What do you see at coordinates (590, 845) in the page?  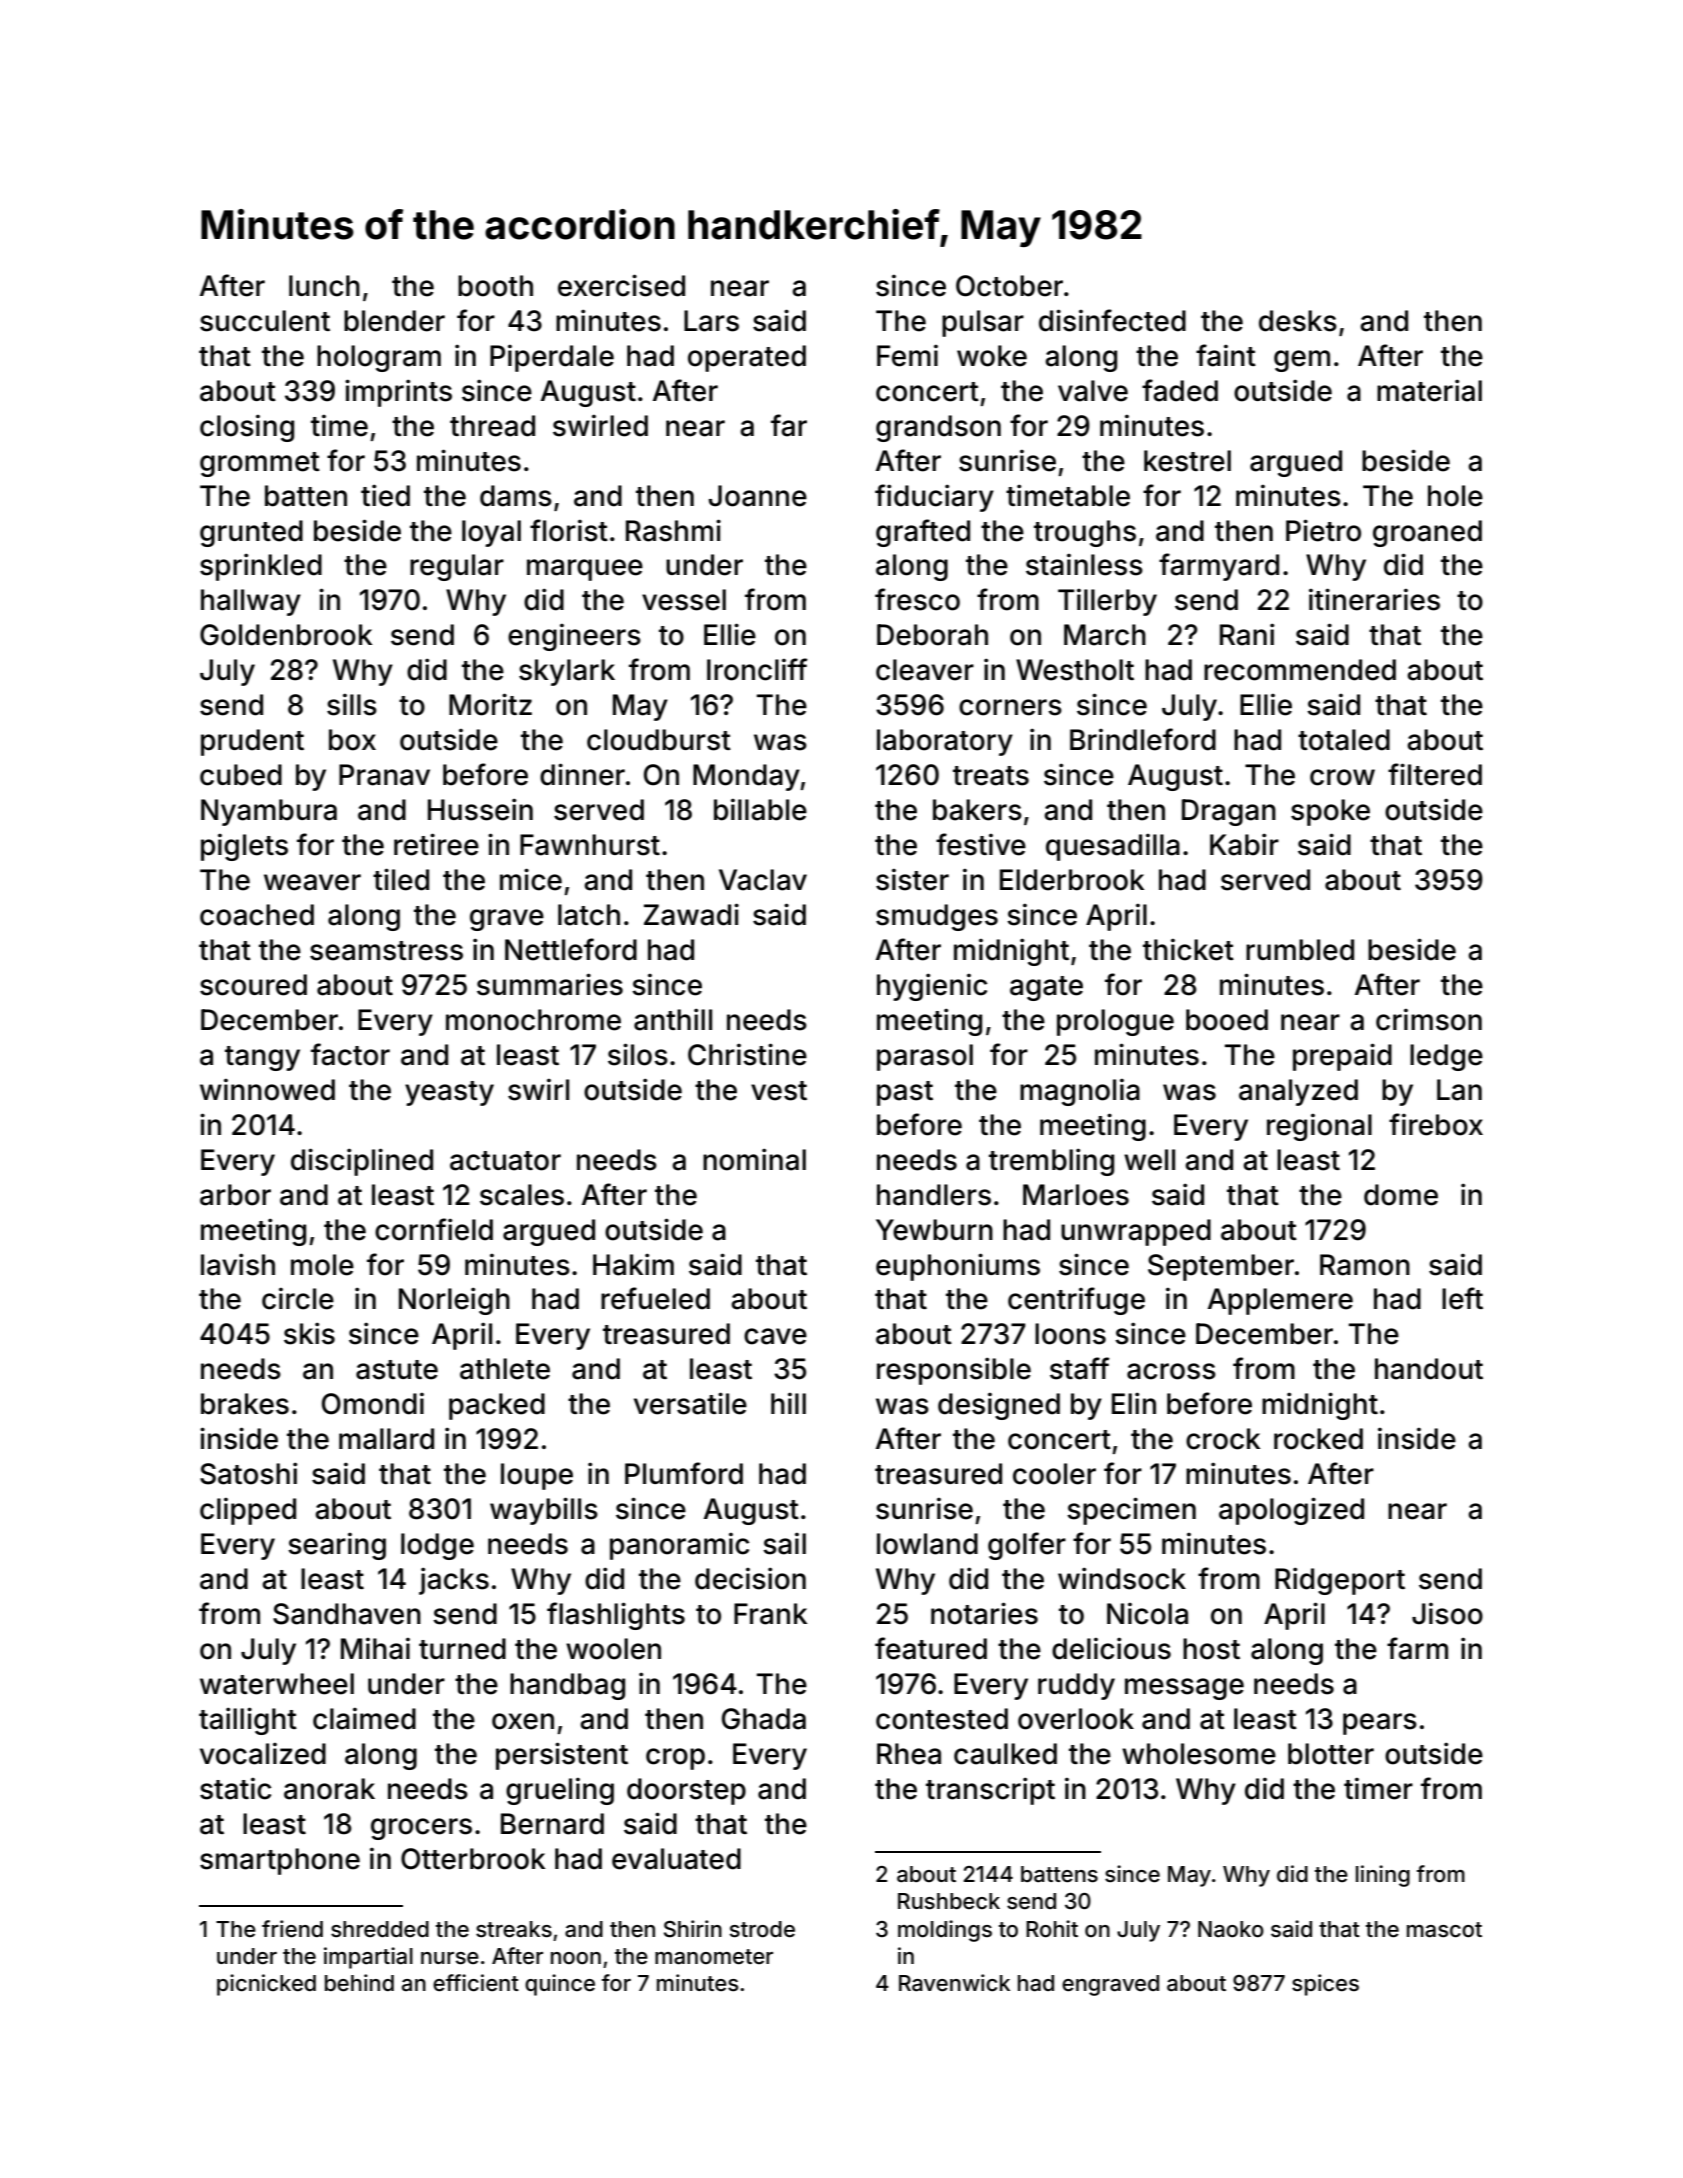 I see `Fawnhurst` at bounding box center [590, 845].
